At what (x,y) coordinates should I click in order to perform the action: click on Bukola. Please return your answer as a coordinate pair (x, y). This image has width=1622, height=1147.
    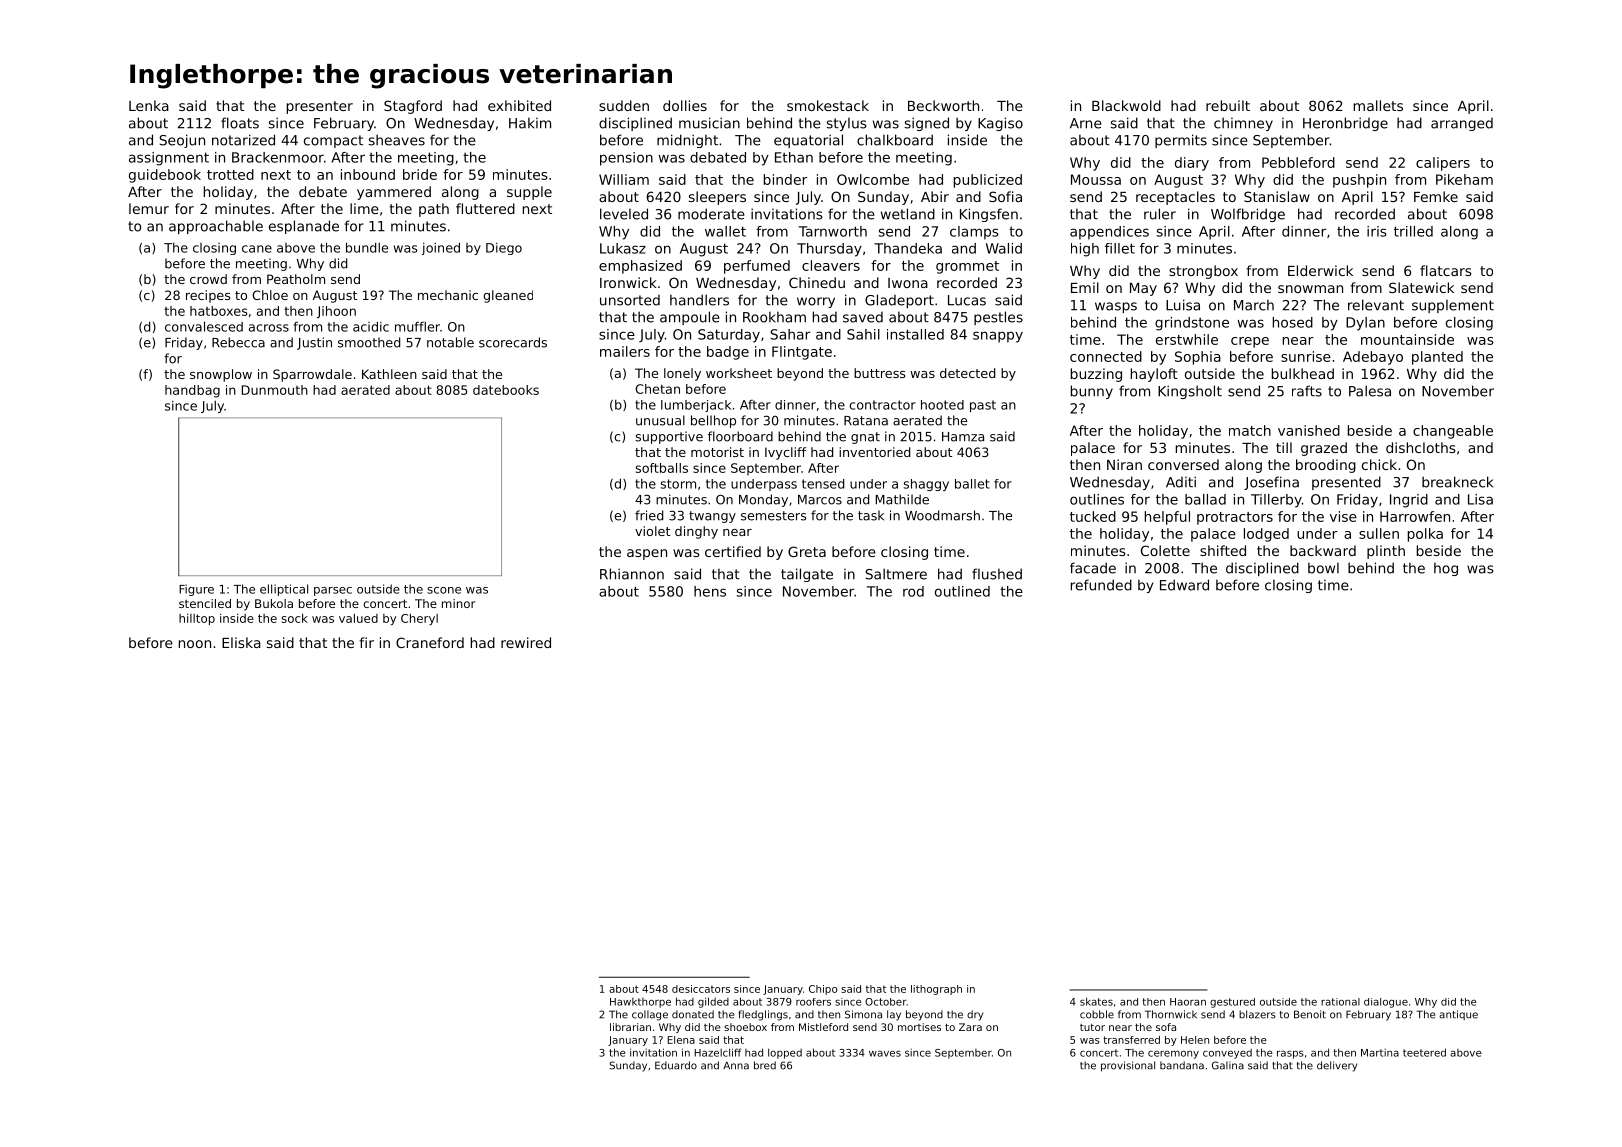
    Looking at the image, I should click on (274, 603).
